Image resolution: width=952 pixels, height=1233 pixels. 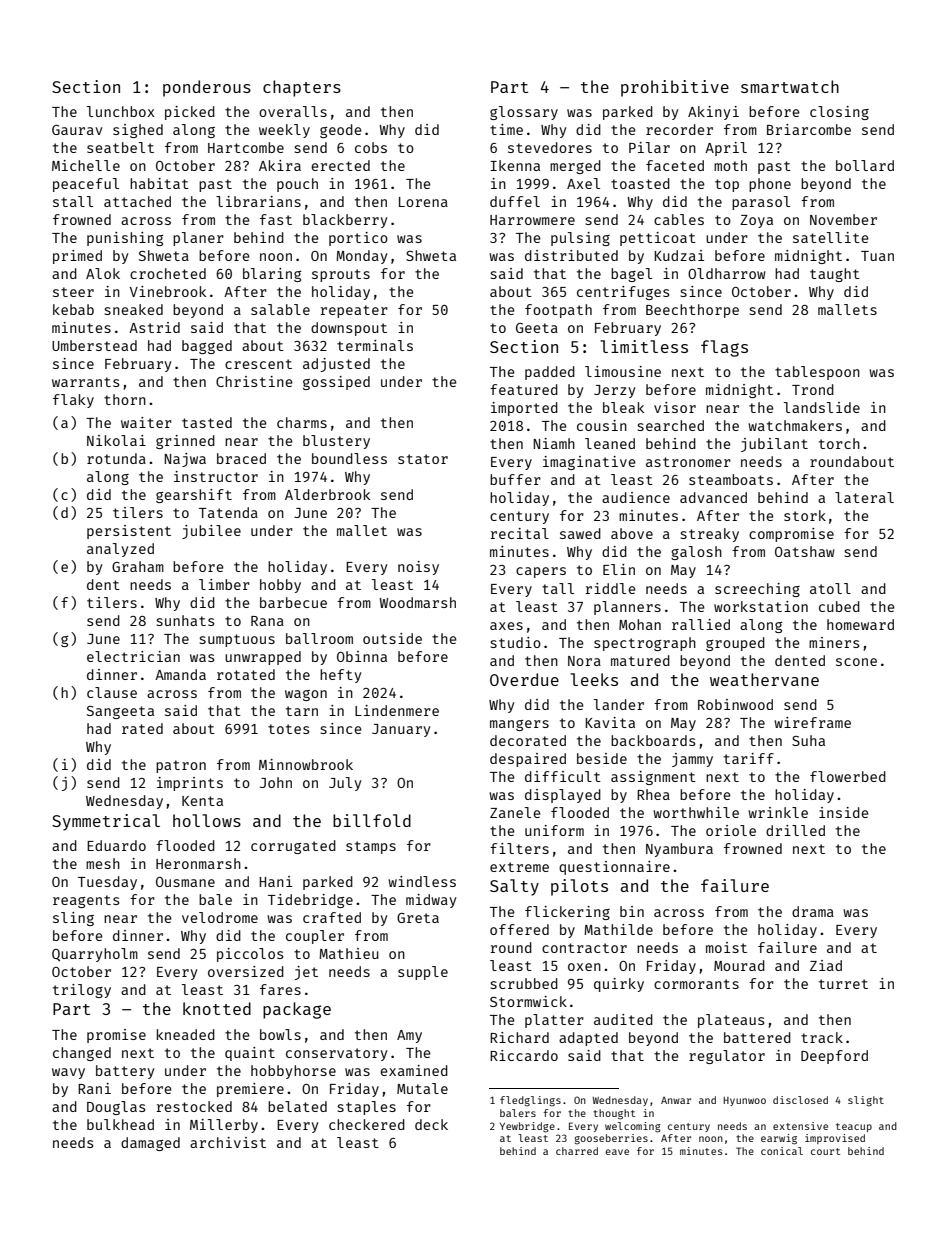 I want to click on Woodmarsh, so click(x=417, y=602).
